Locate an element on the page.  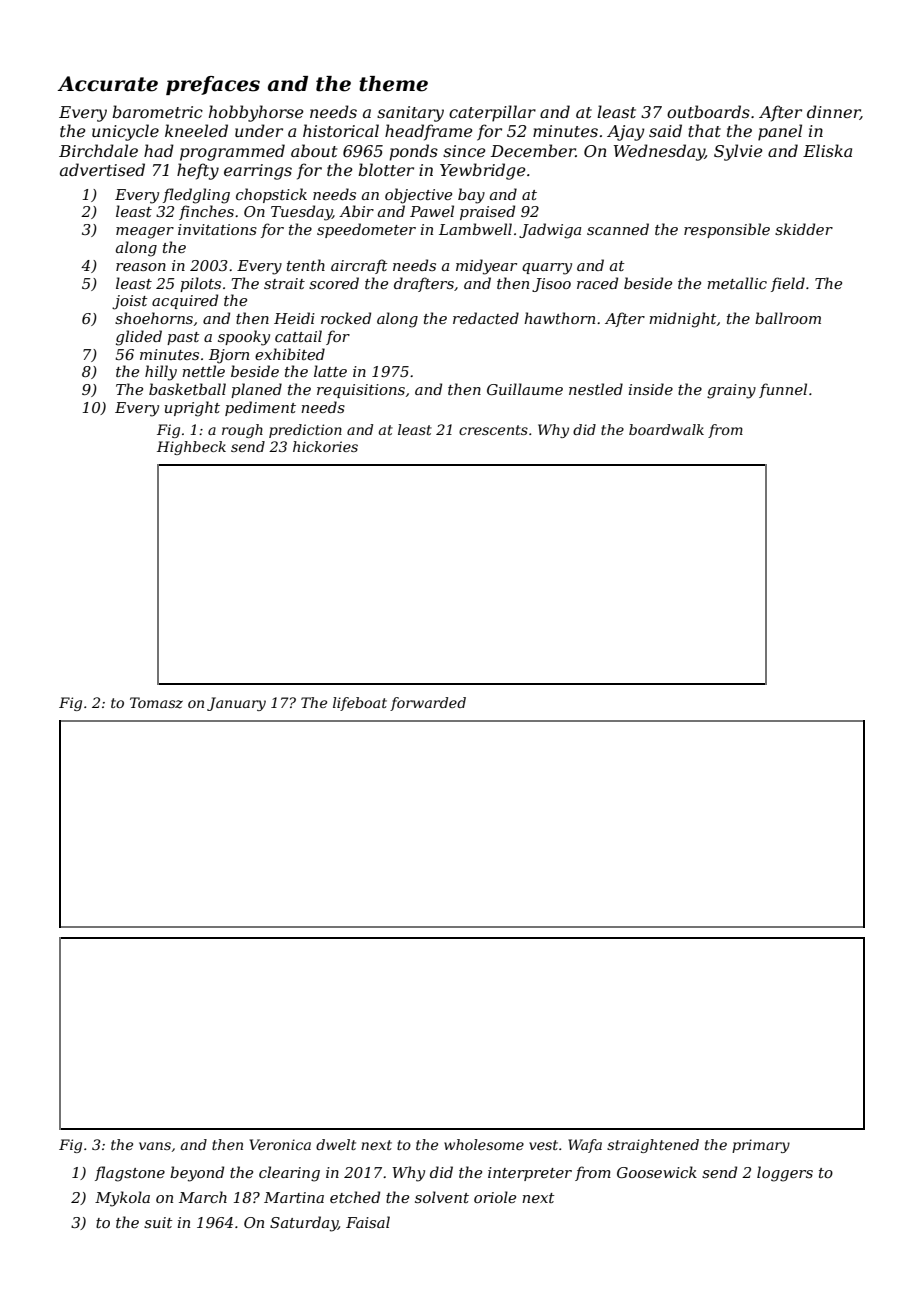
fledgling is located at coordinates (196, 196).
